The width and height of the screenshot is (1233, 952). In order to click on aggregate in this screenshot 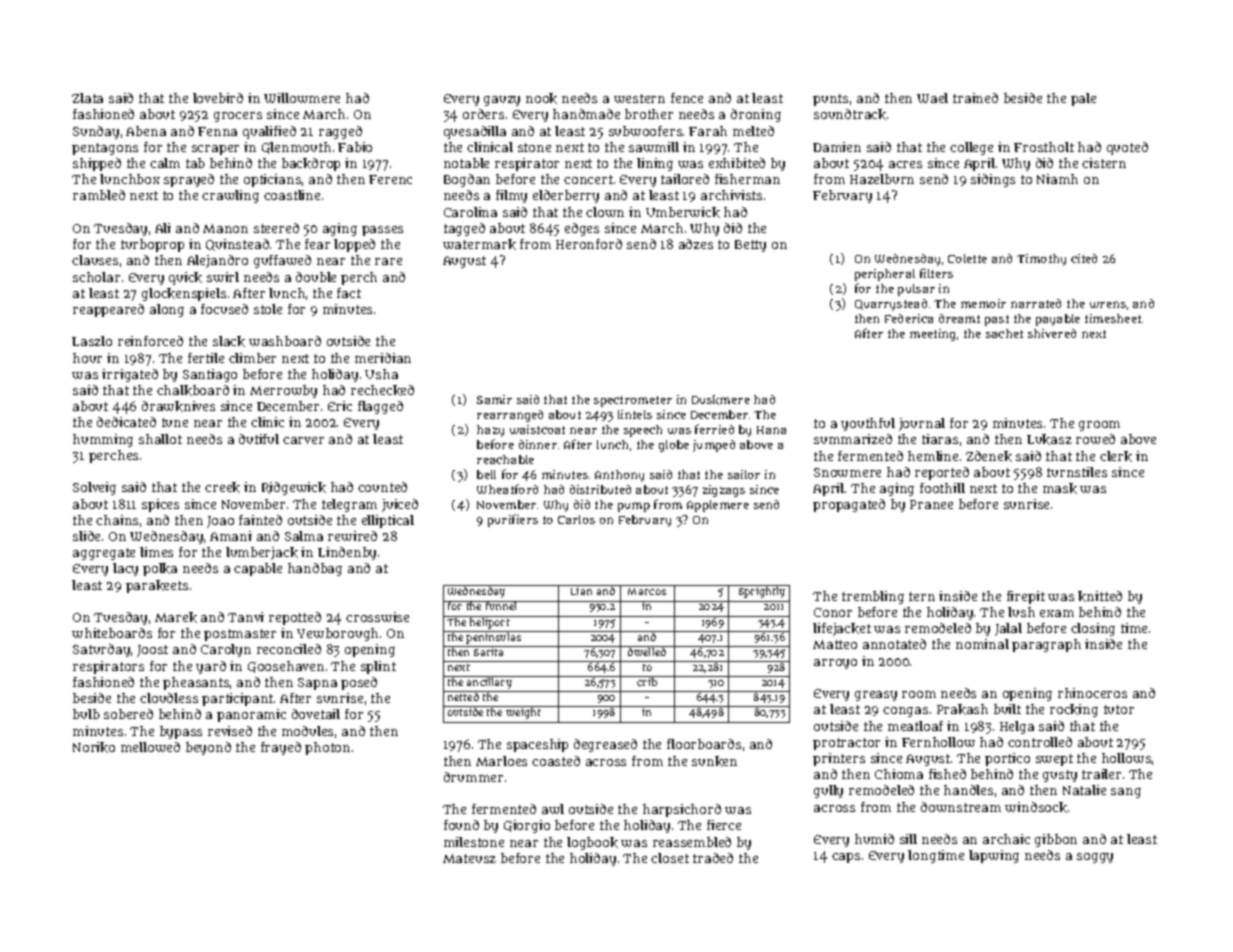, I will do `click(104, 554)`.
